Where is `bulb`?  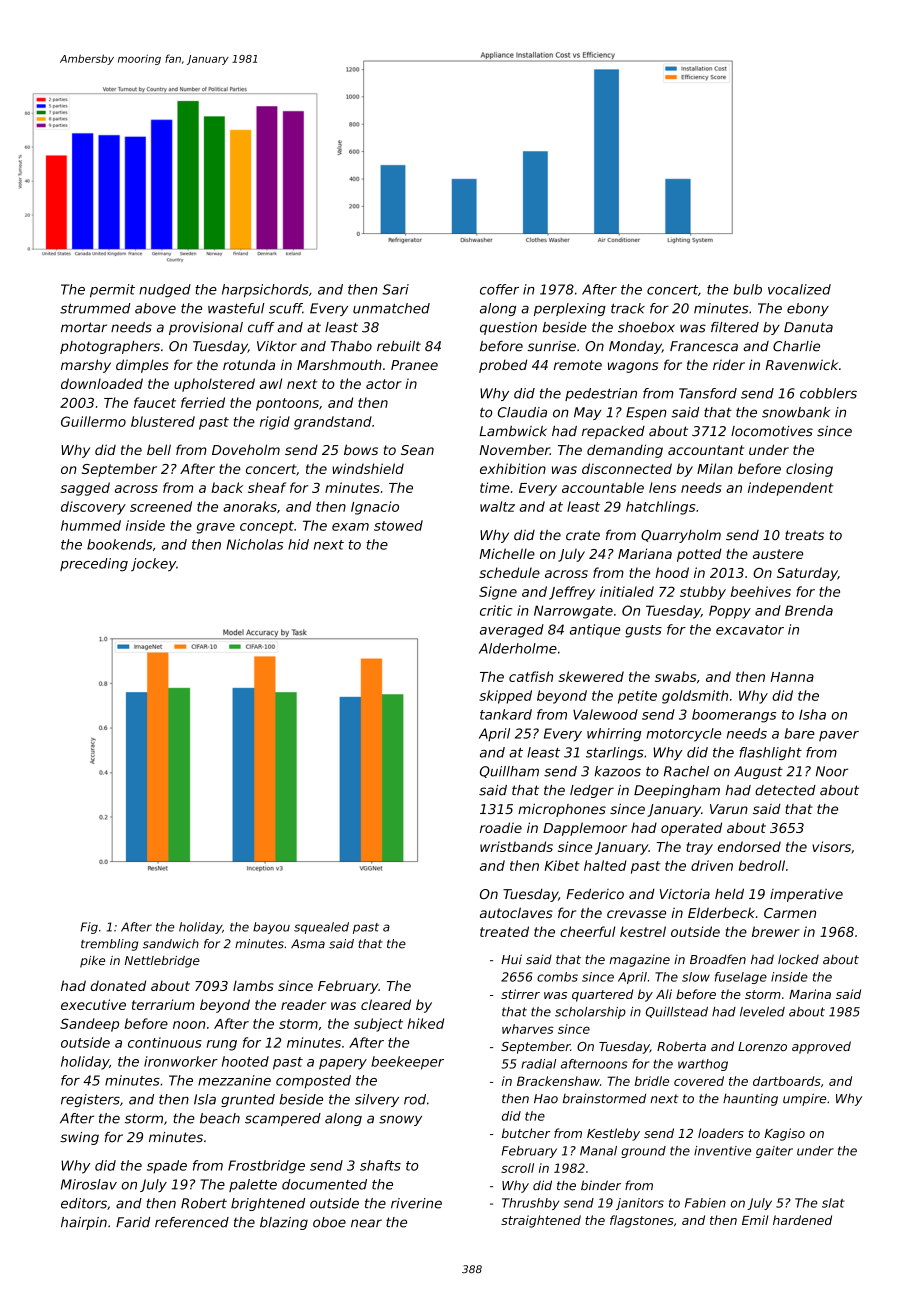 bulb is located at coordinates (747, 289).
